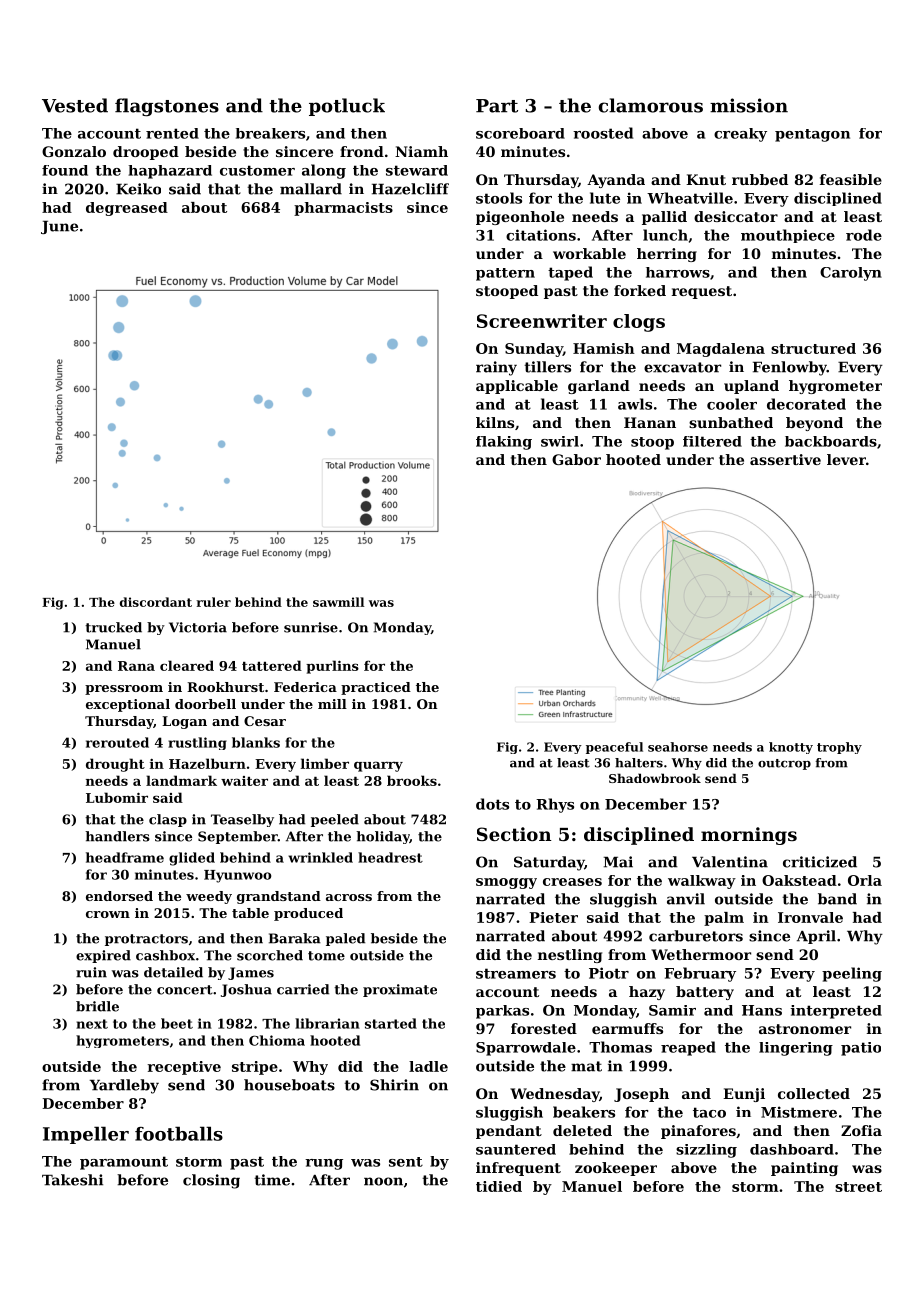  I want to click on painting, so click(804, 1169).
